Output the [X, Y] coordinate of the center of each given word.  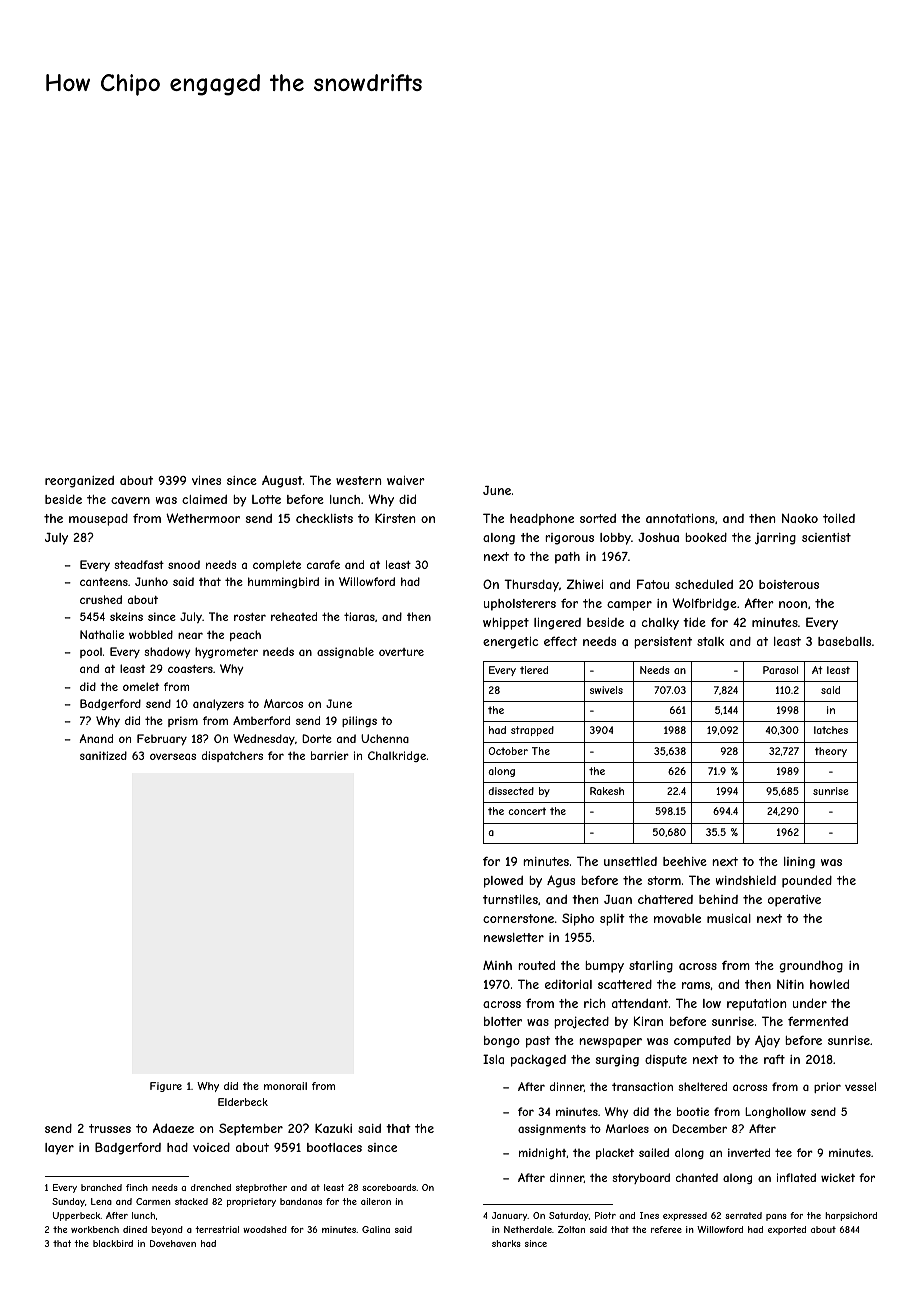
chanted [697, 1177]
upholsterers [520, 605]
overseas [173, 756]
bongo [502, 1042]
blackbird [113, 1243]
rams [696, 985]
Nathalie [102, 634]
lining [799, 863]
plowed [503, 882]
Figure [166, 1087]
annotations [680, 518]
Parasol [780, 670]
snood [184, 564]
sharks [506, 1243]
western [358, 480]
